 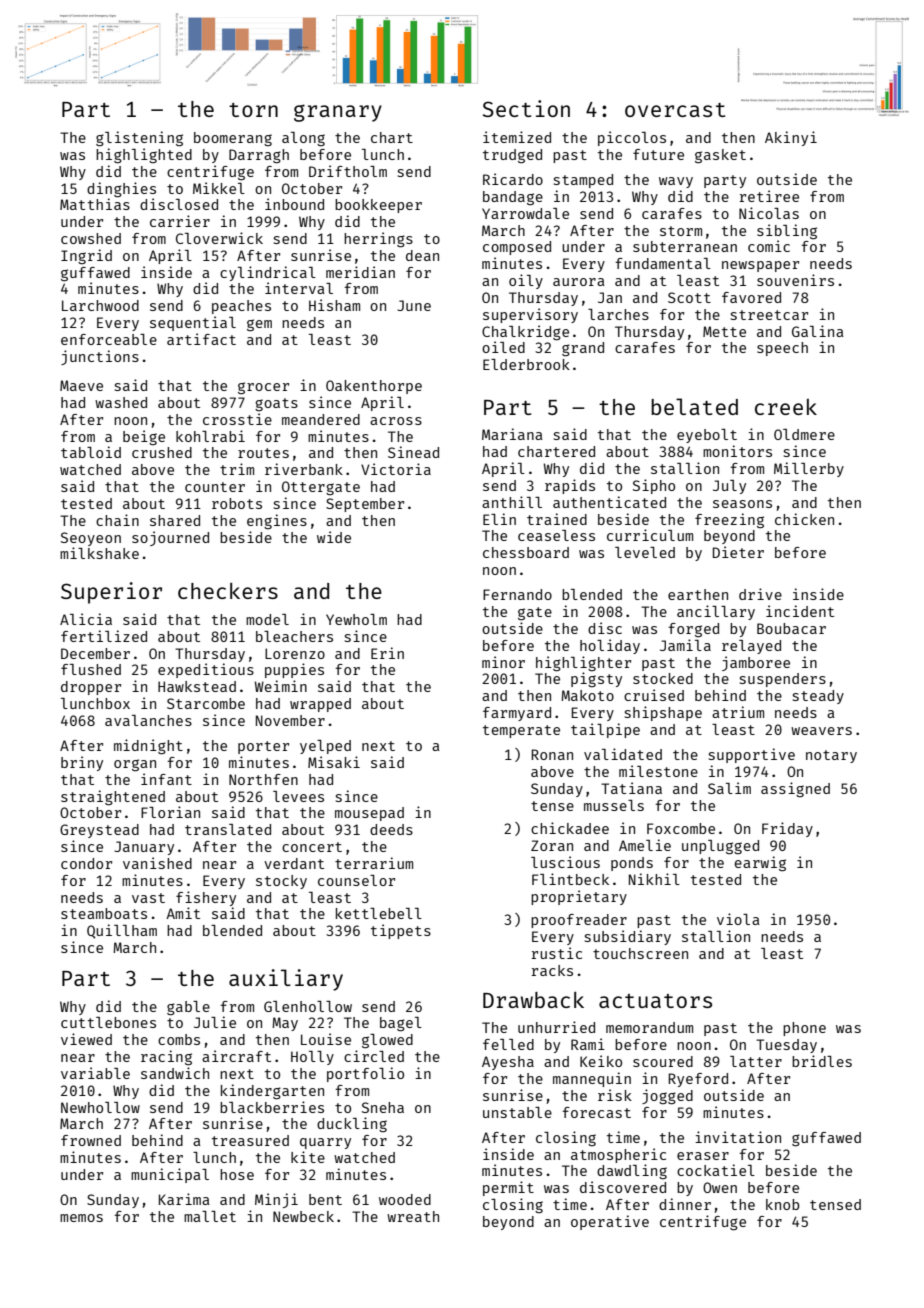 What do you see at coordinates (91, 669) in the image?
I see `flushed` at bounding box center [91, 669].
